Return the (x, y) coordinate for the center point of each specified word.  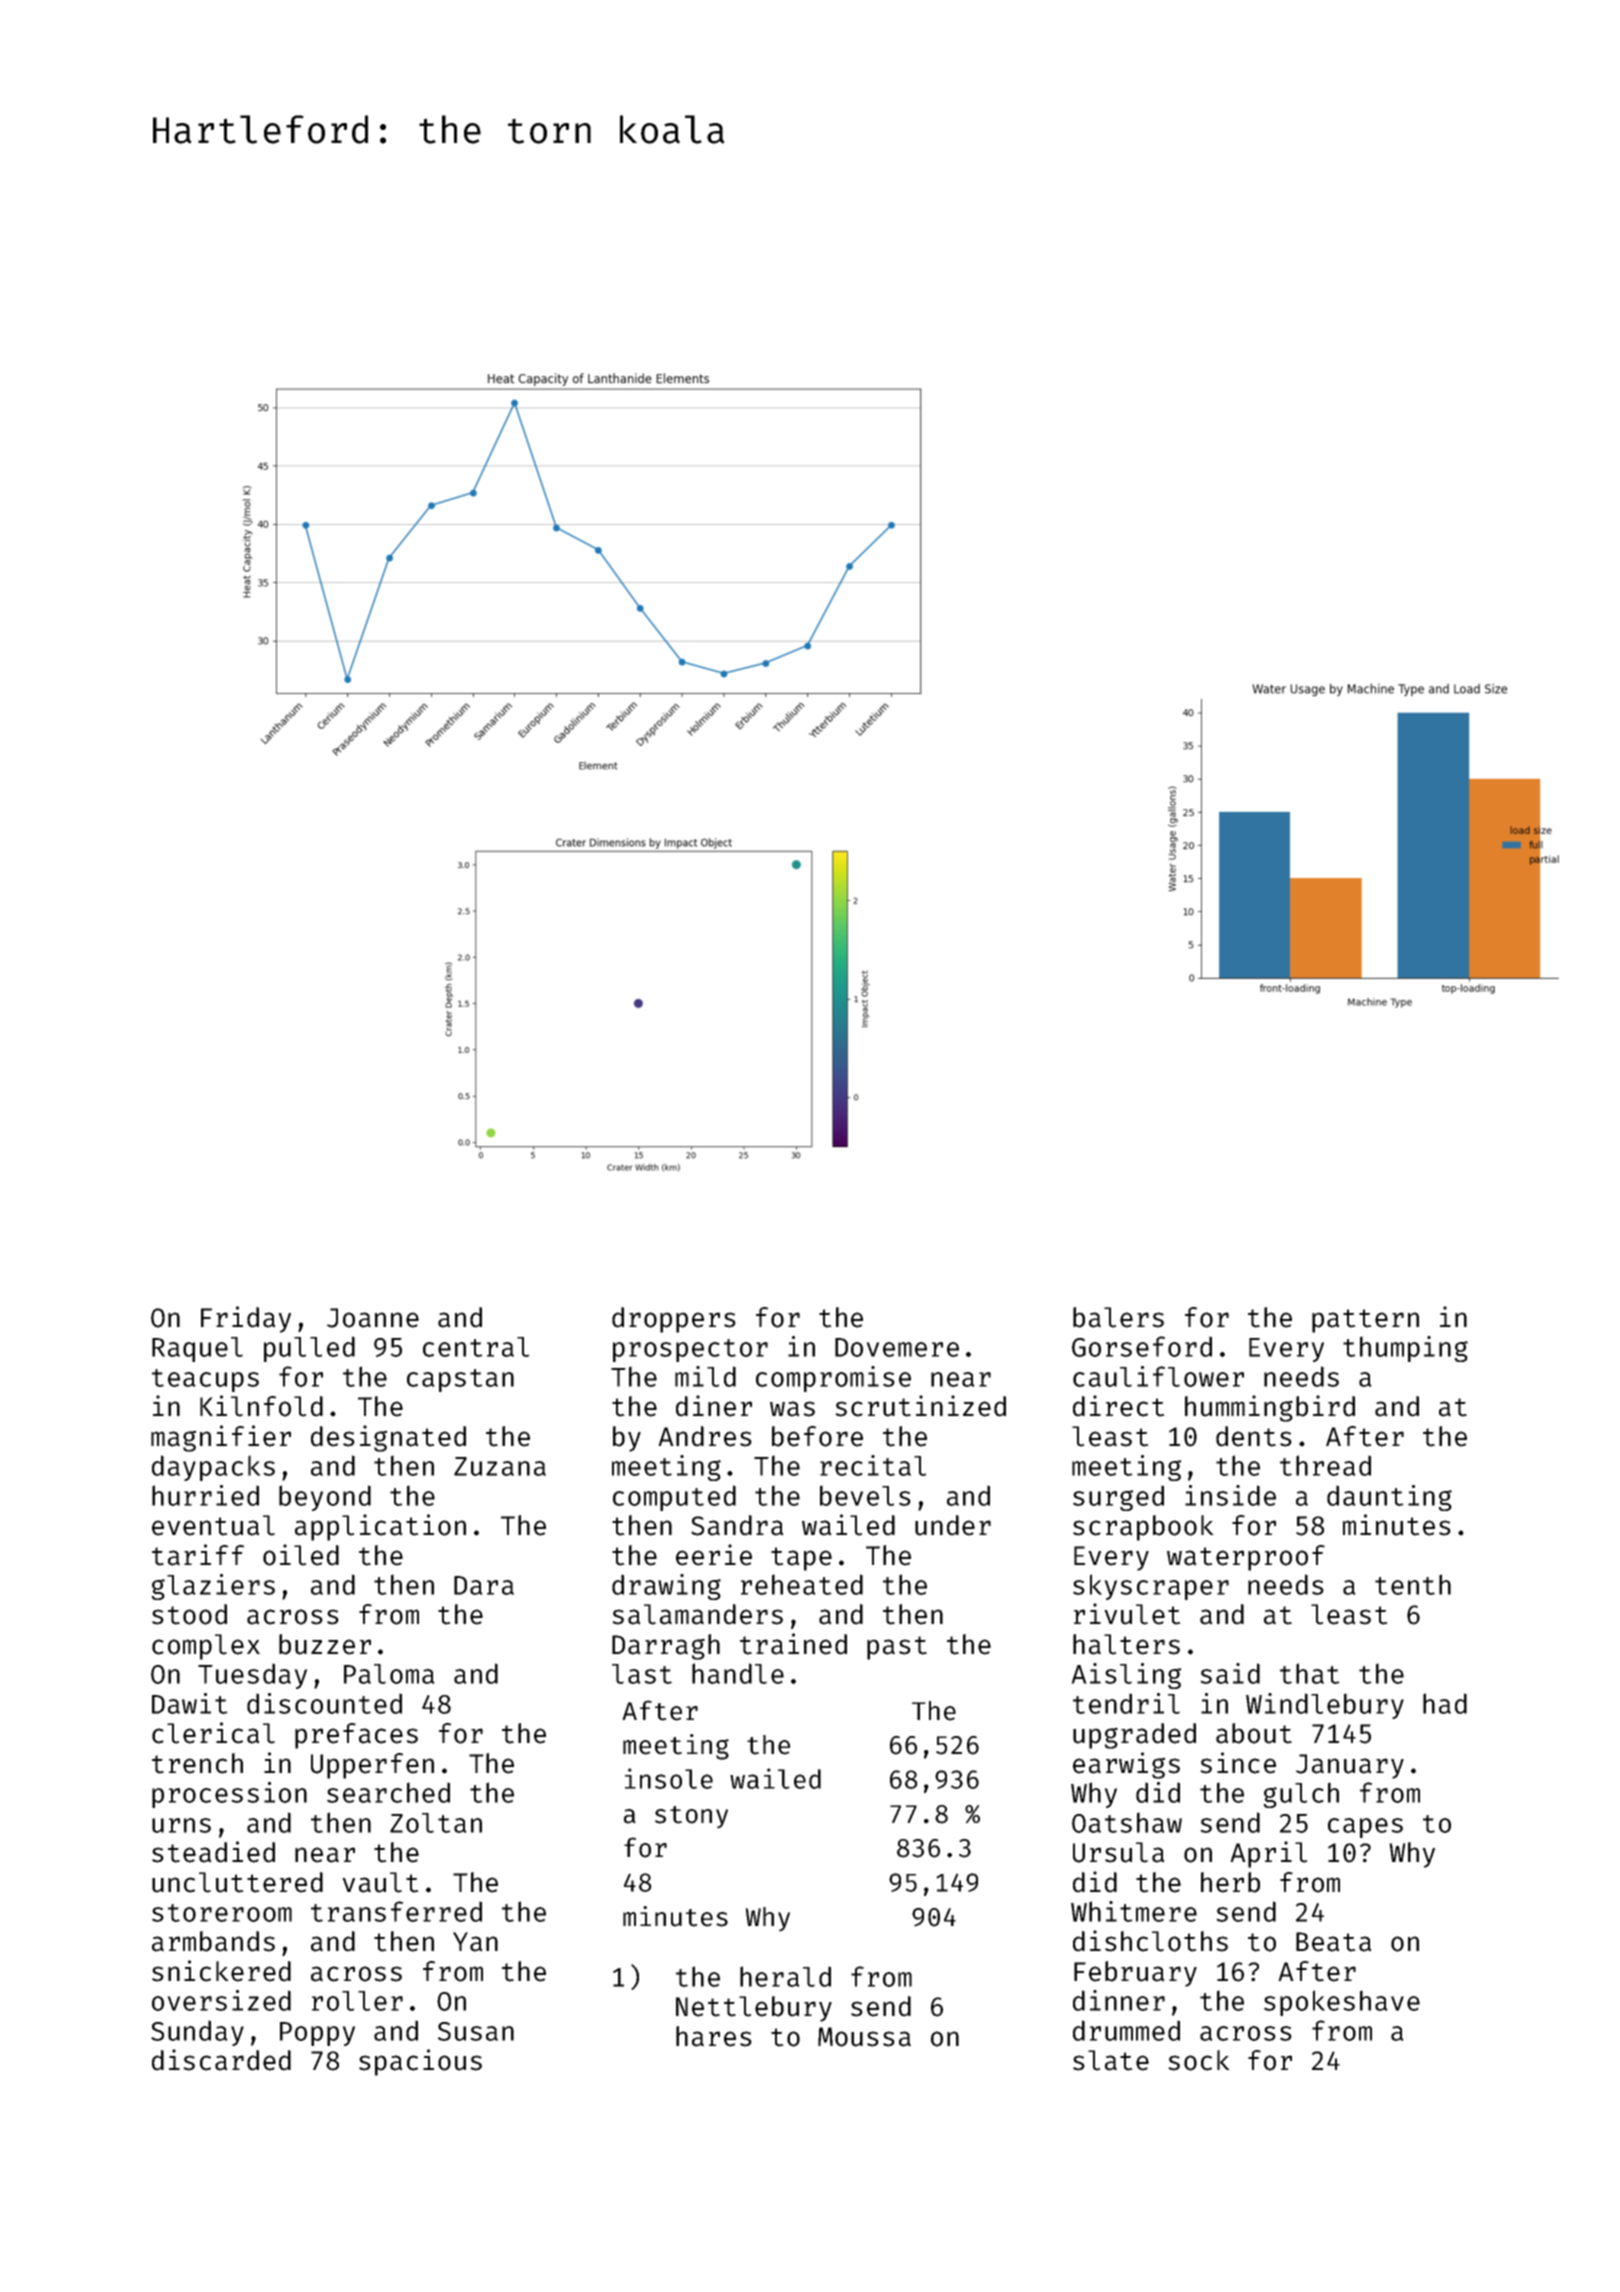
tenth (1413, 1584)
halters (1126, 1644)
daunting (1389, 1498)
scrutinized (920, 1406)
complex (206, 1647)
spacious (420, 2062)
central (476, 1347)
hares (714, 2036)
